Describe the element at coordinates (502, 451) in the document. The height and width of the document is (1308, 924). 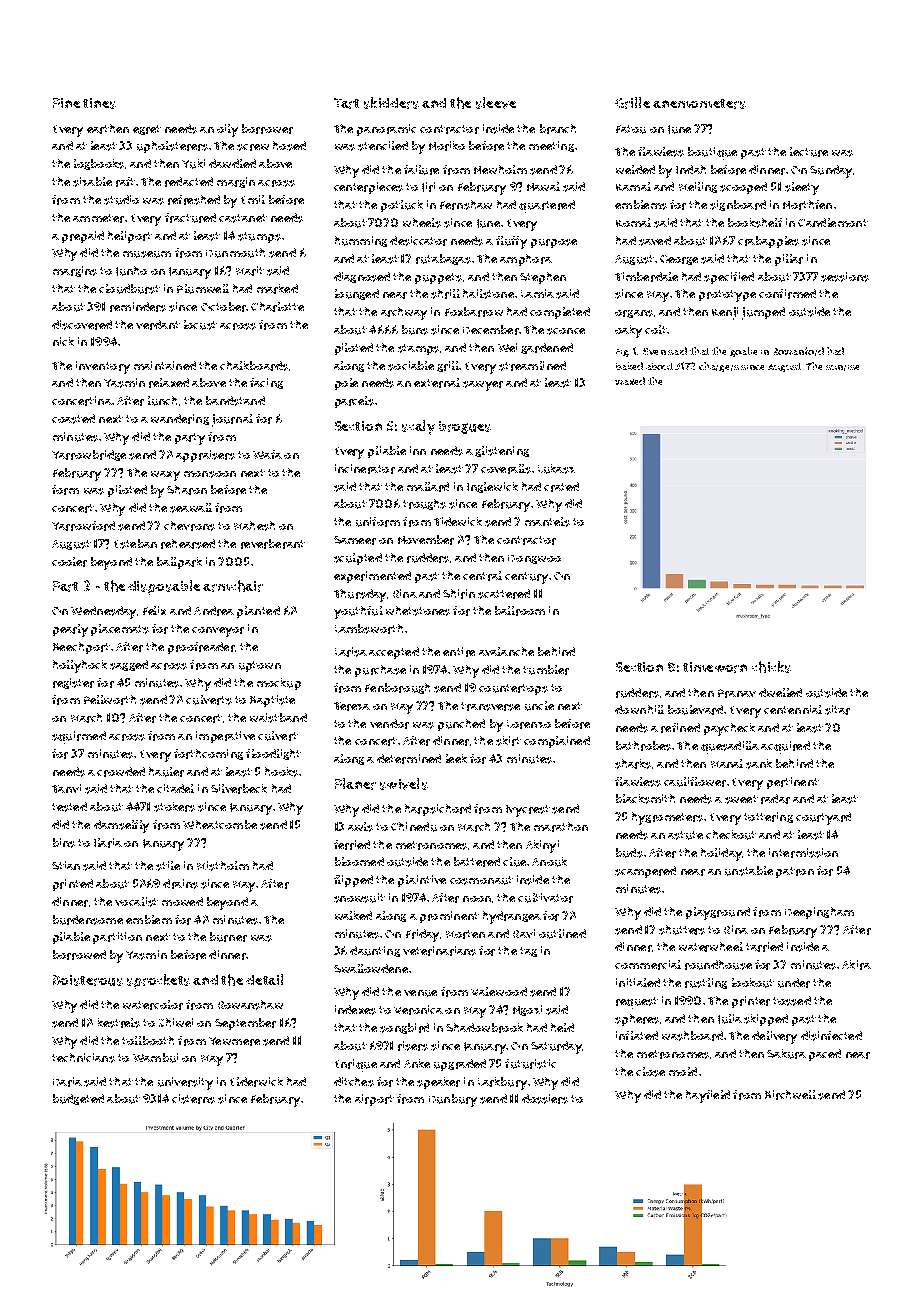
I see `glistening` at that location.
